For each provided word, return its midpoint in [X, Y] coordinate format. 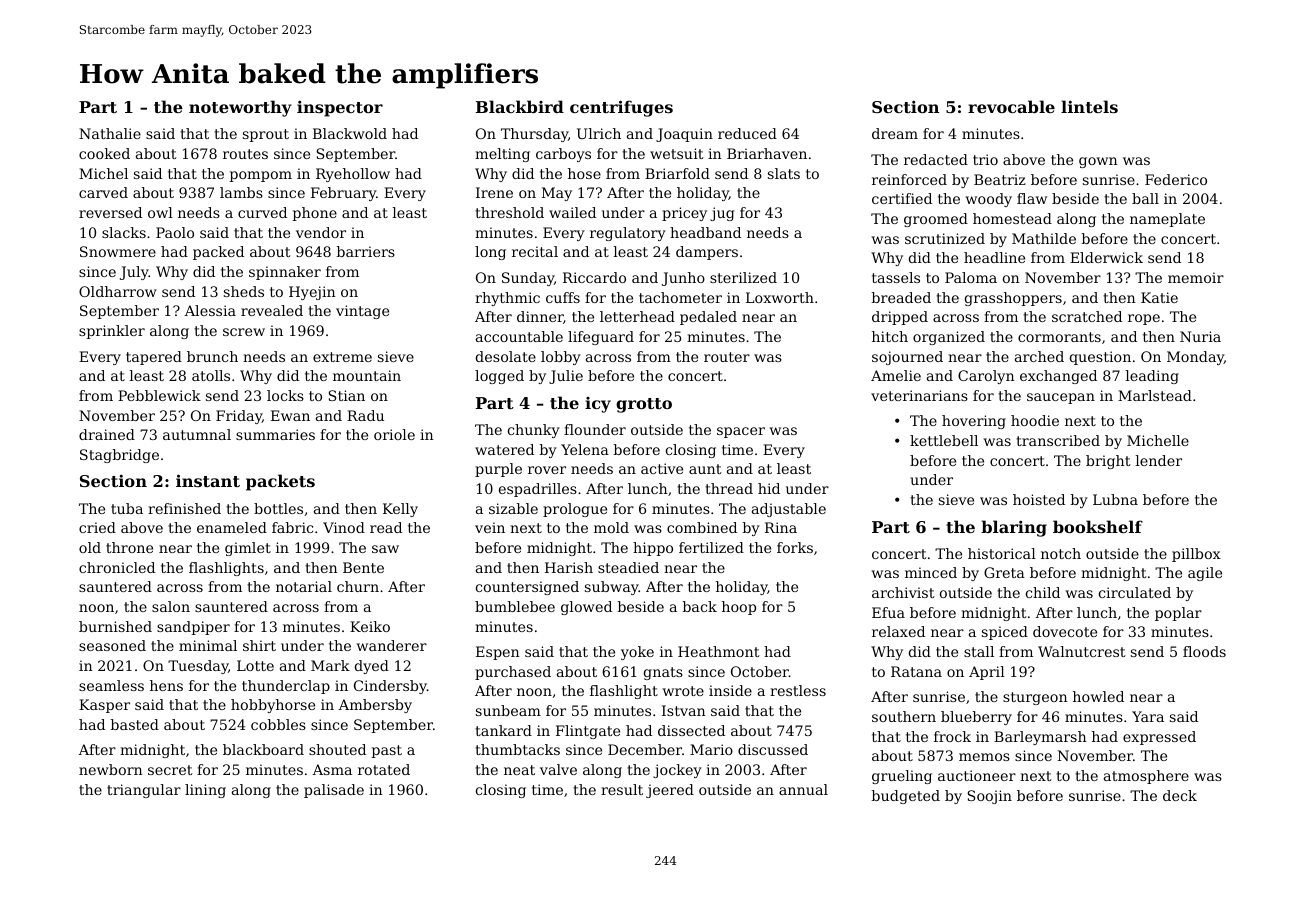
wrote [683, 691]
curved [262, 212]
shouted [337, 749]
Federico [1176, 179]
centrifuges [621, 108]
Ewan [290, 415]
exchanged [1058, 377]
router [727, 357]
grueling [902, 777]
